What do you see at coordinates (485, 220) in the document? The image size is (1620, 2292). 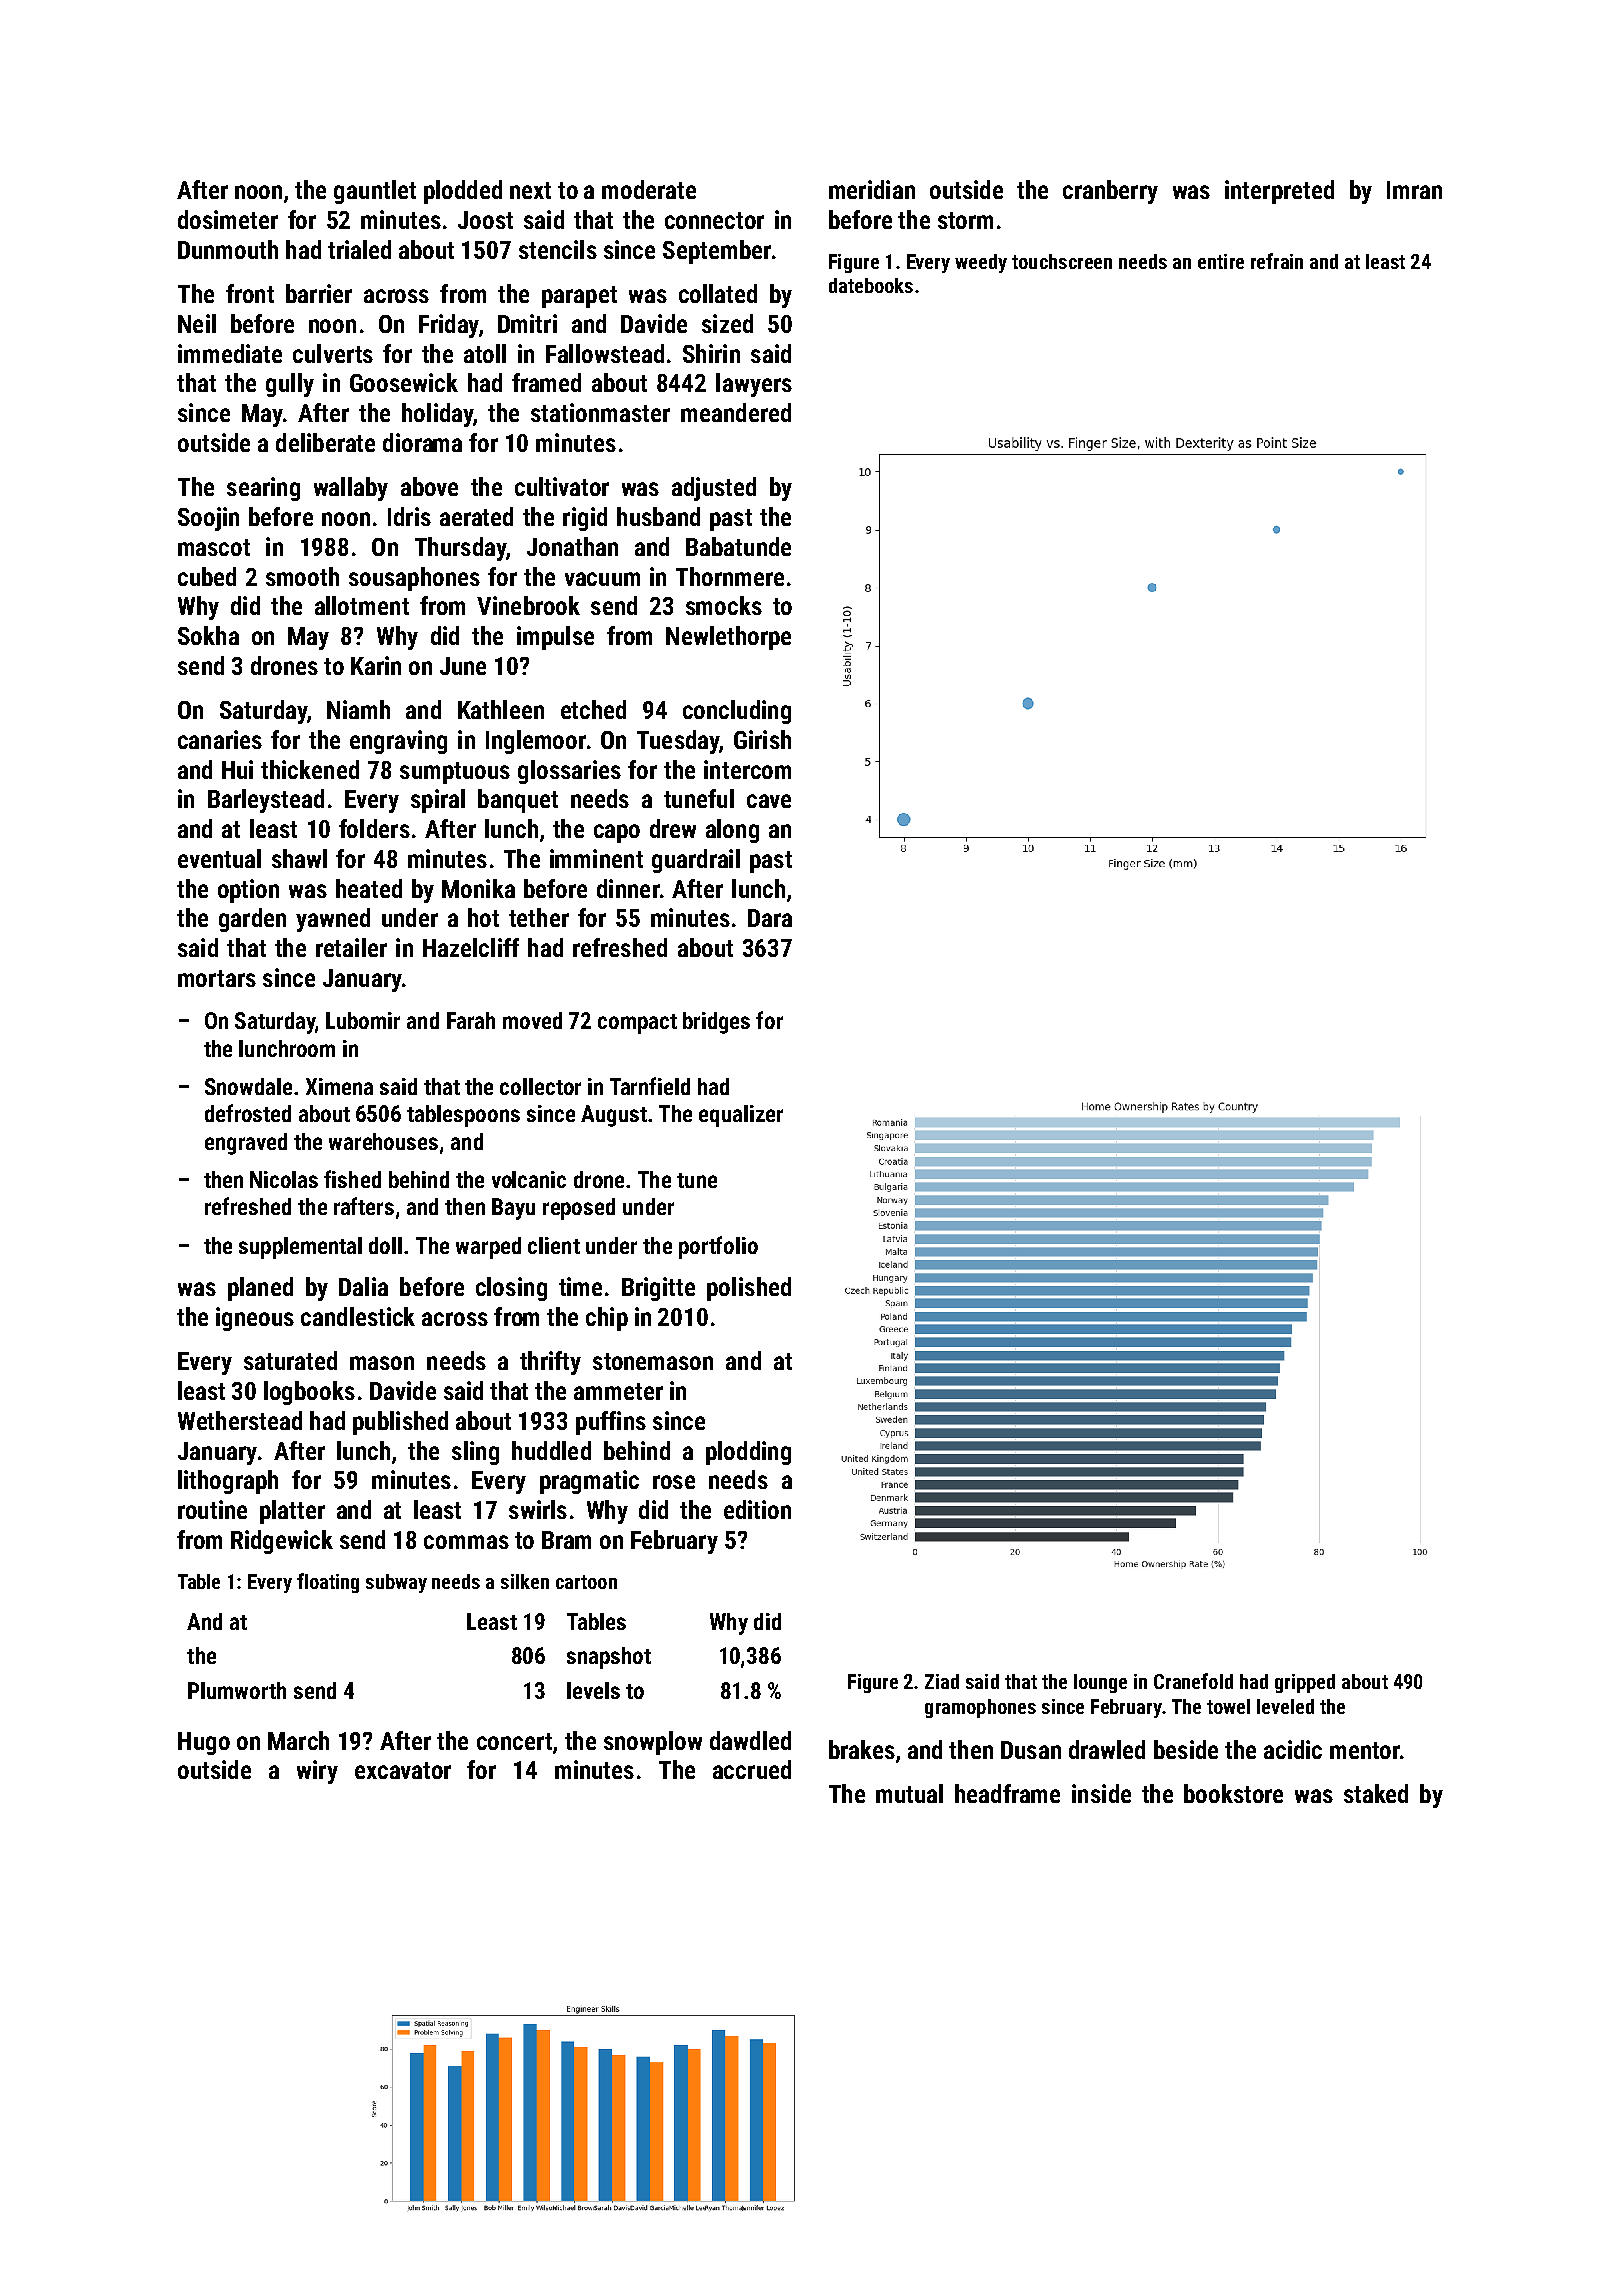 I see `Joost` at bounding box center [485, 220].
